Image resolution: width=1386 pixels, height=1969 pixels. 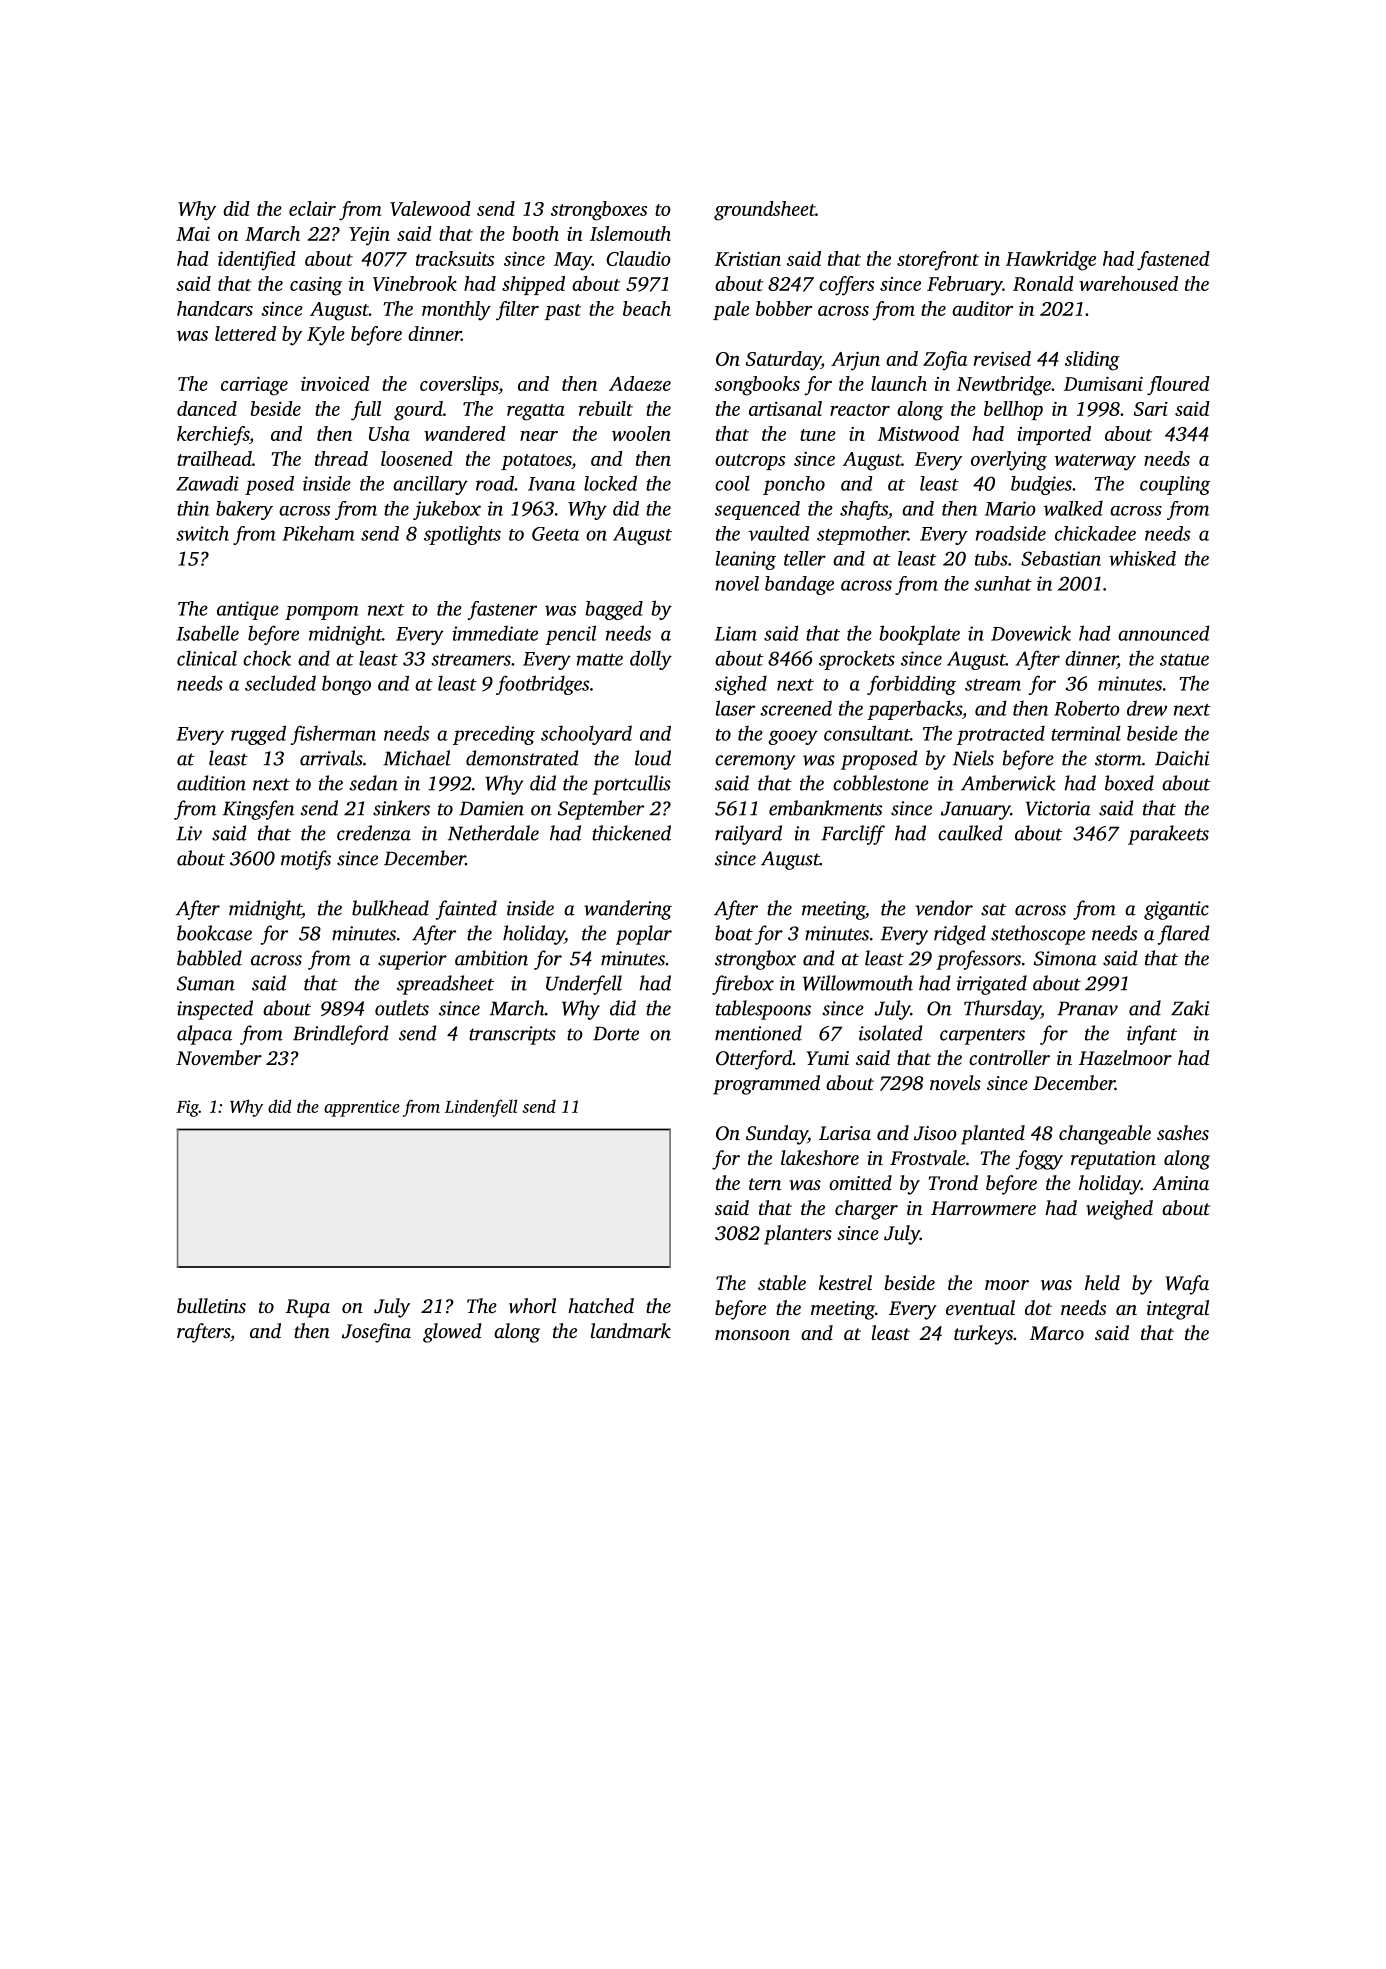 What do you see at coordinates (1173, 261) in the screenshot?
I see `fastened` at bounding box center [1173, 261].
